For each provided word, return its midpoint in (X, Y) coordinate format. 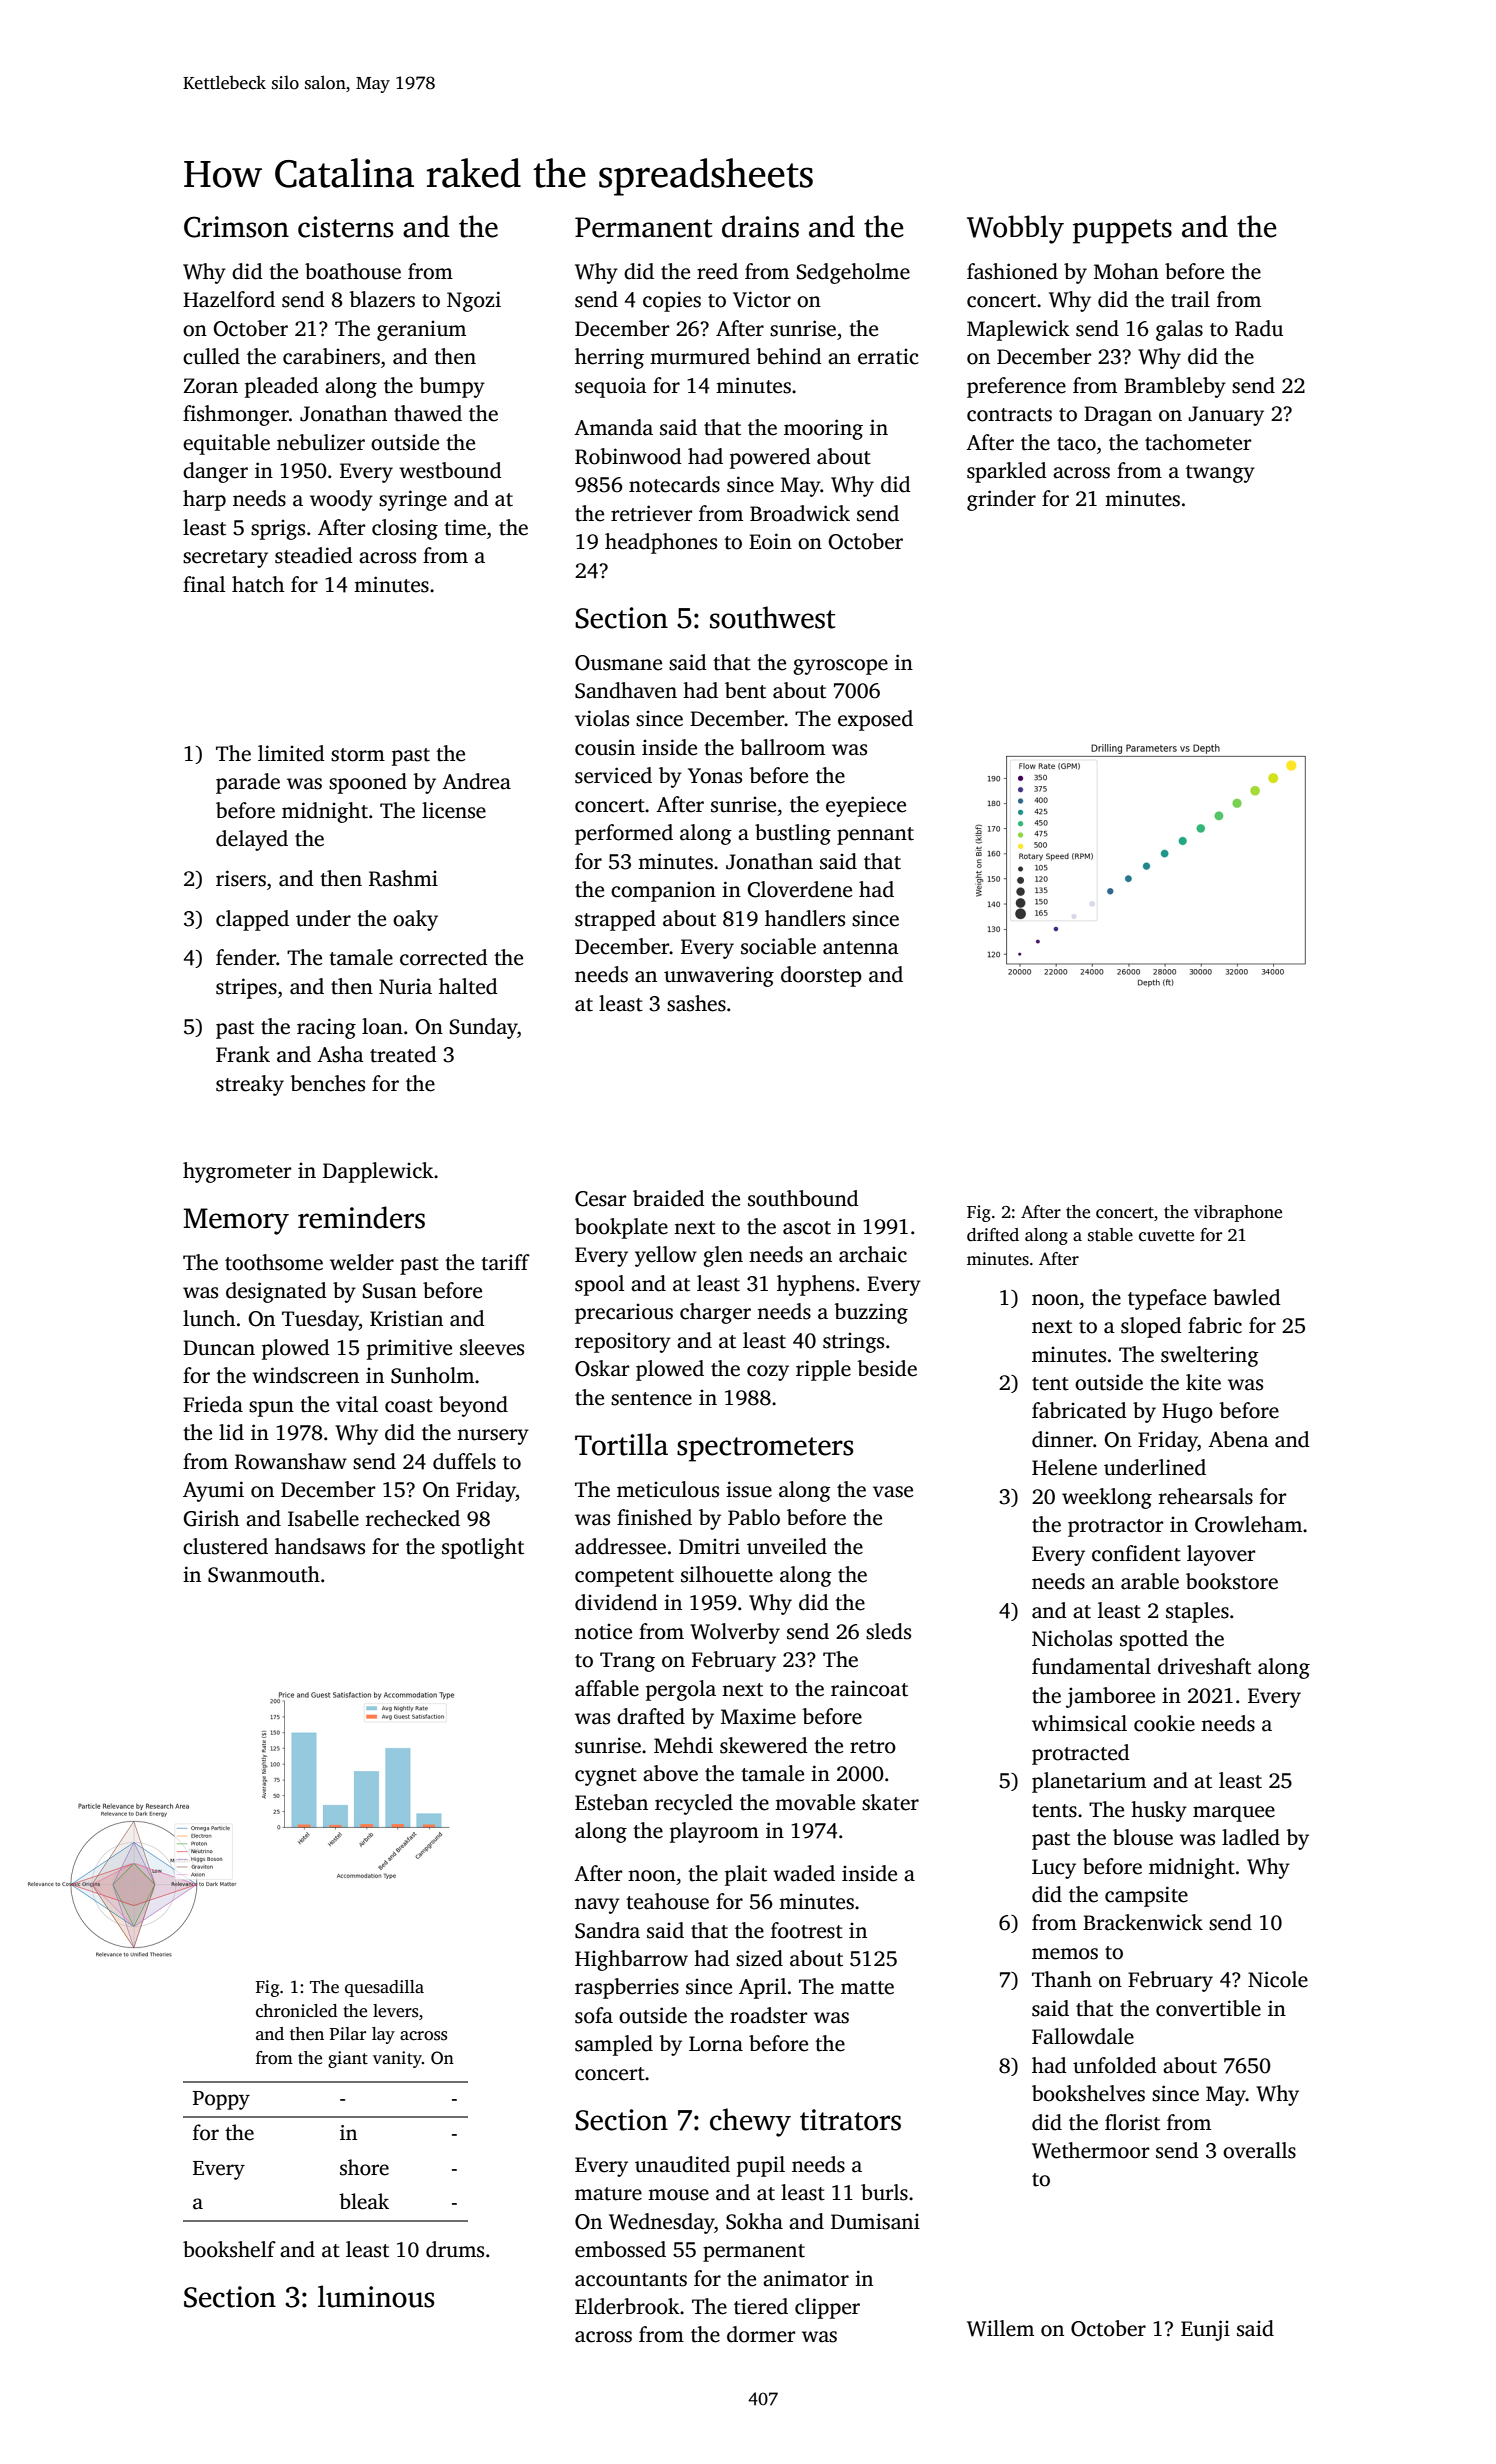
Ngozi (474, 301)
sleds (888, 1631)
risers (241, 878)
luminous (376, 2296)
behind (789, 356)
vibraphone (1238, 1213)
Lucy (1054, 1869)
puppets (1122, 231)
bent (745, 690)
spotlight (483, 1548)
